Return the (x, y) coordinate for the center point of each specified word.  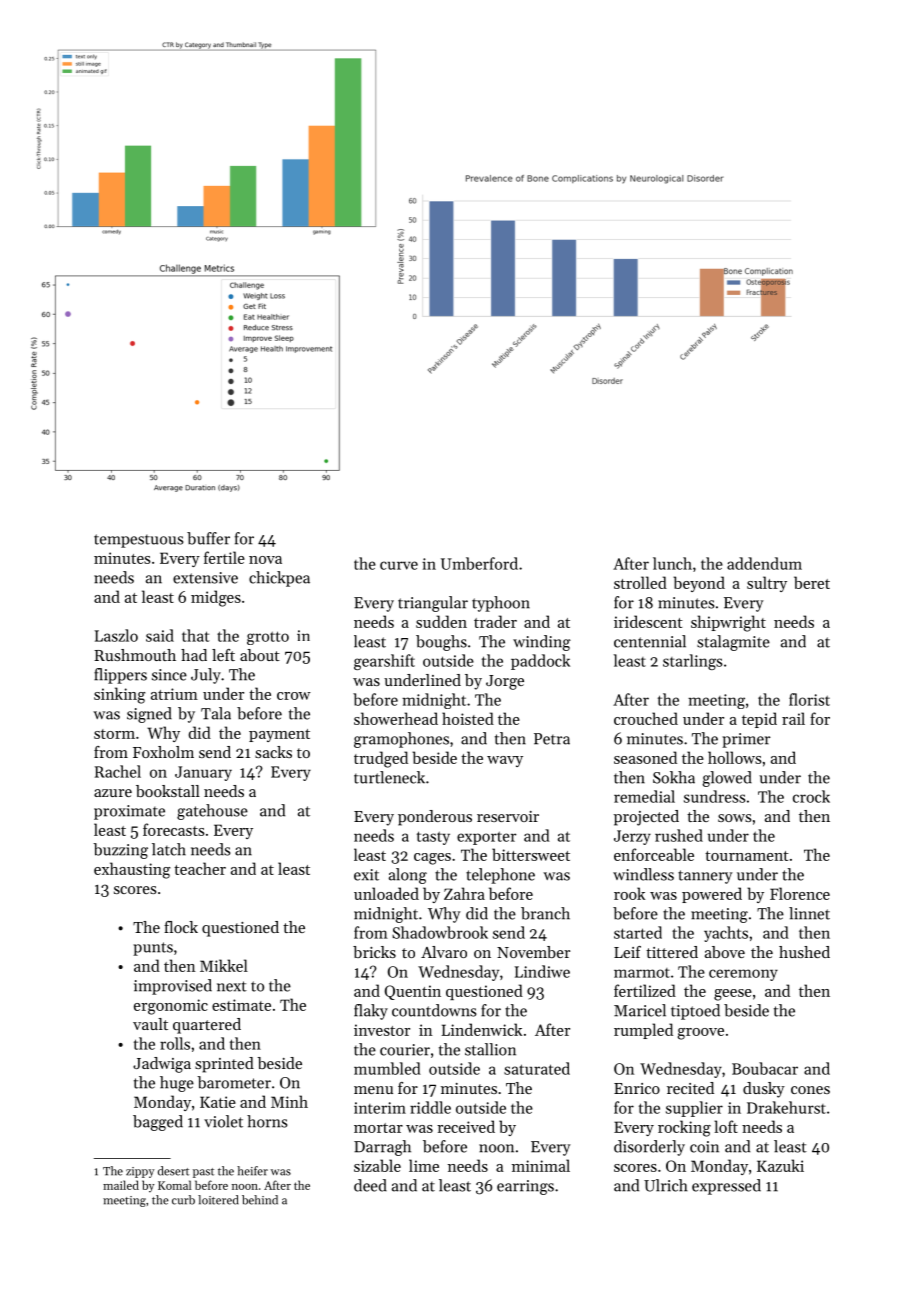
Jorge (505, 682)
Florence (800, 893)
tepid (759, 720)
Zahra (464, 893)
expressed (726, 1187)
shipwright (728, 623)
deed (370, 1185)
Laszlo (116, 635)
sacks (273, 752)
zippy (140, 1172)
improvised (173, 987)
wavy (505, 761)
